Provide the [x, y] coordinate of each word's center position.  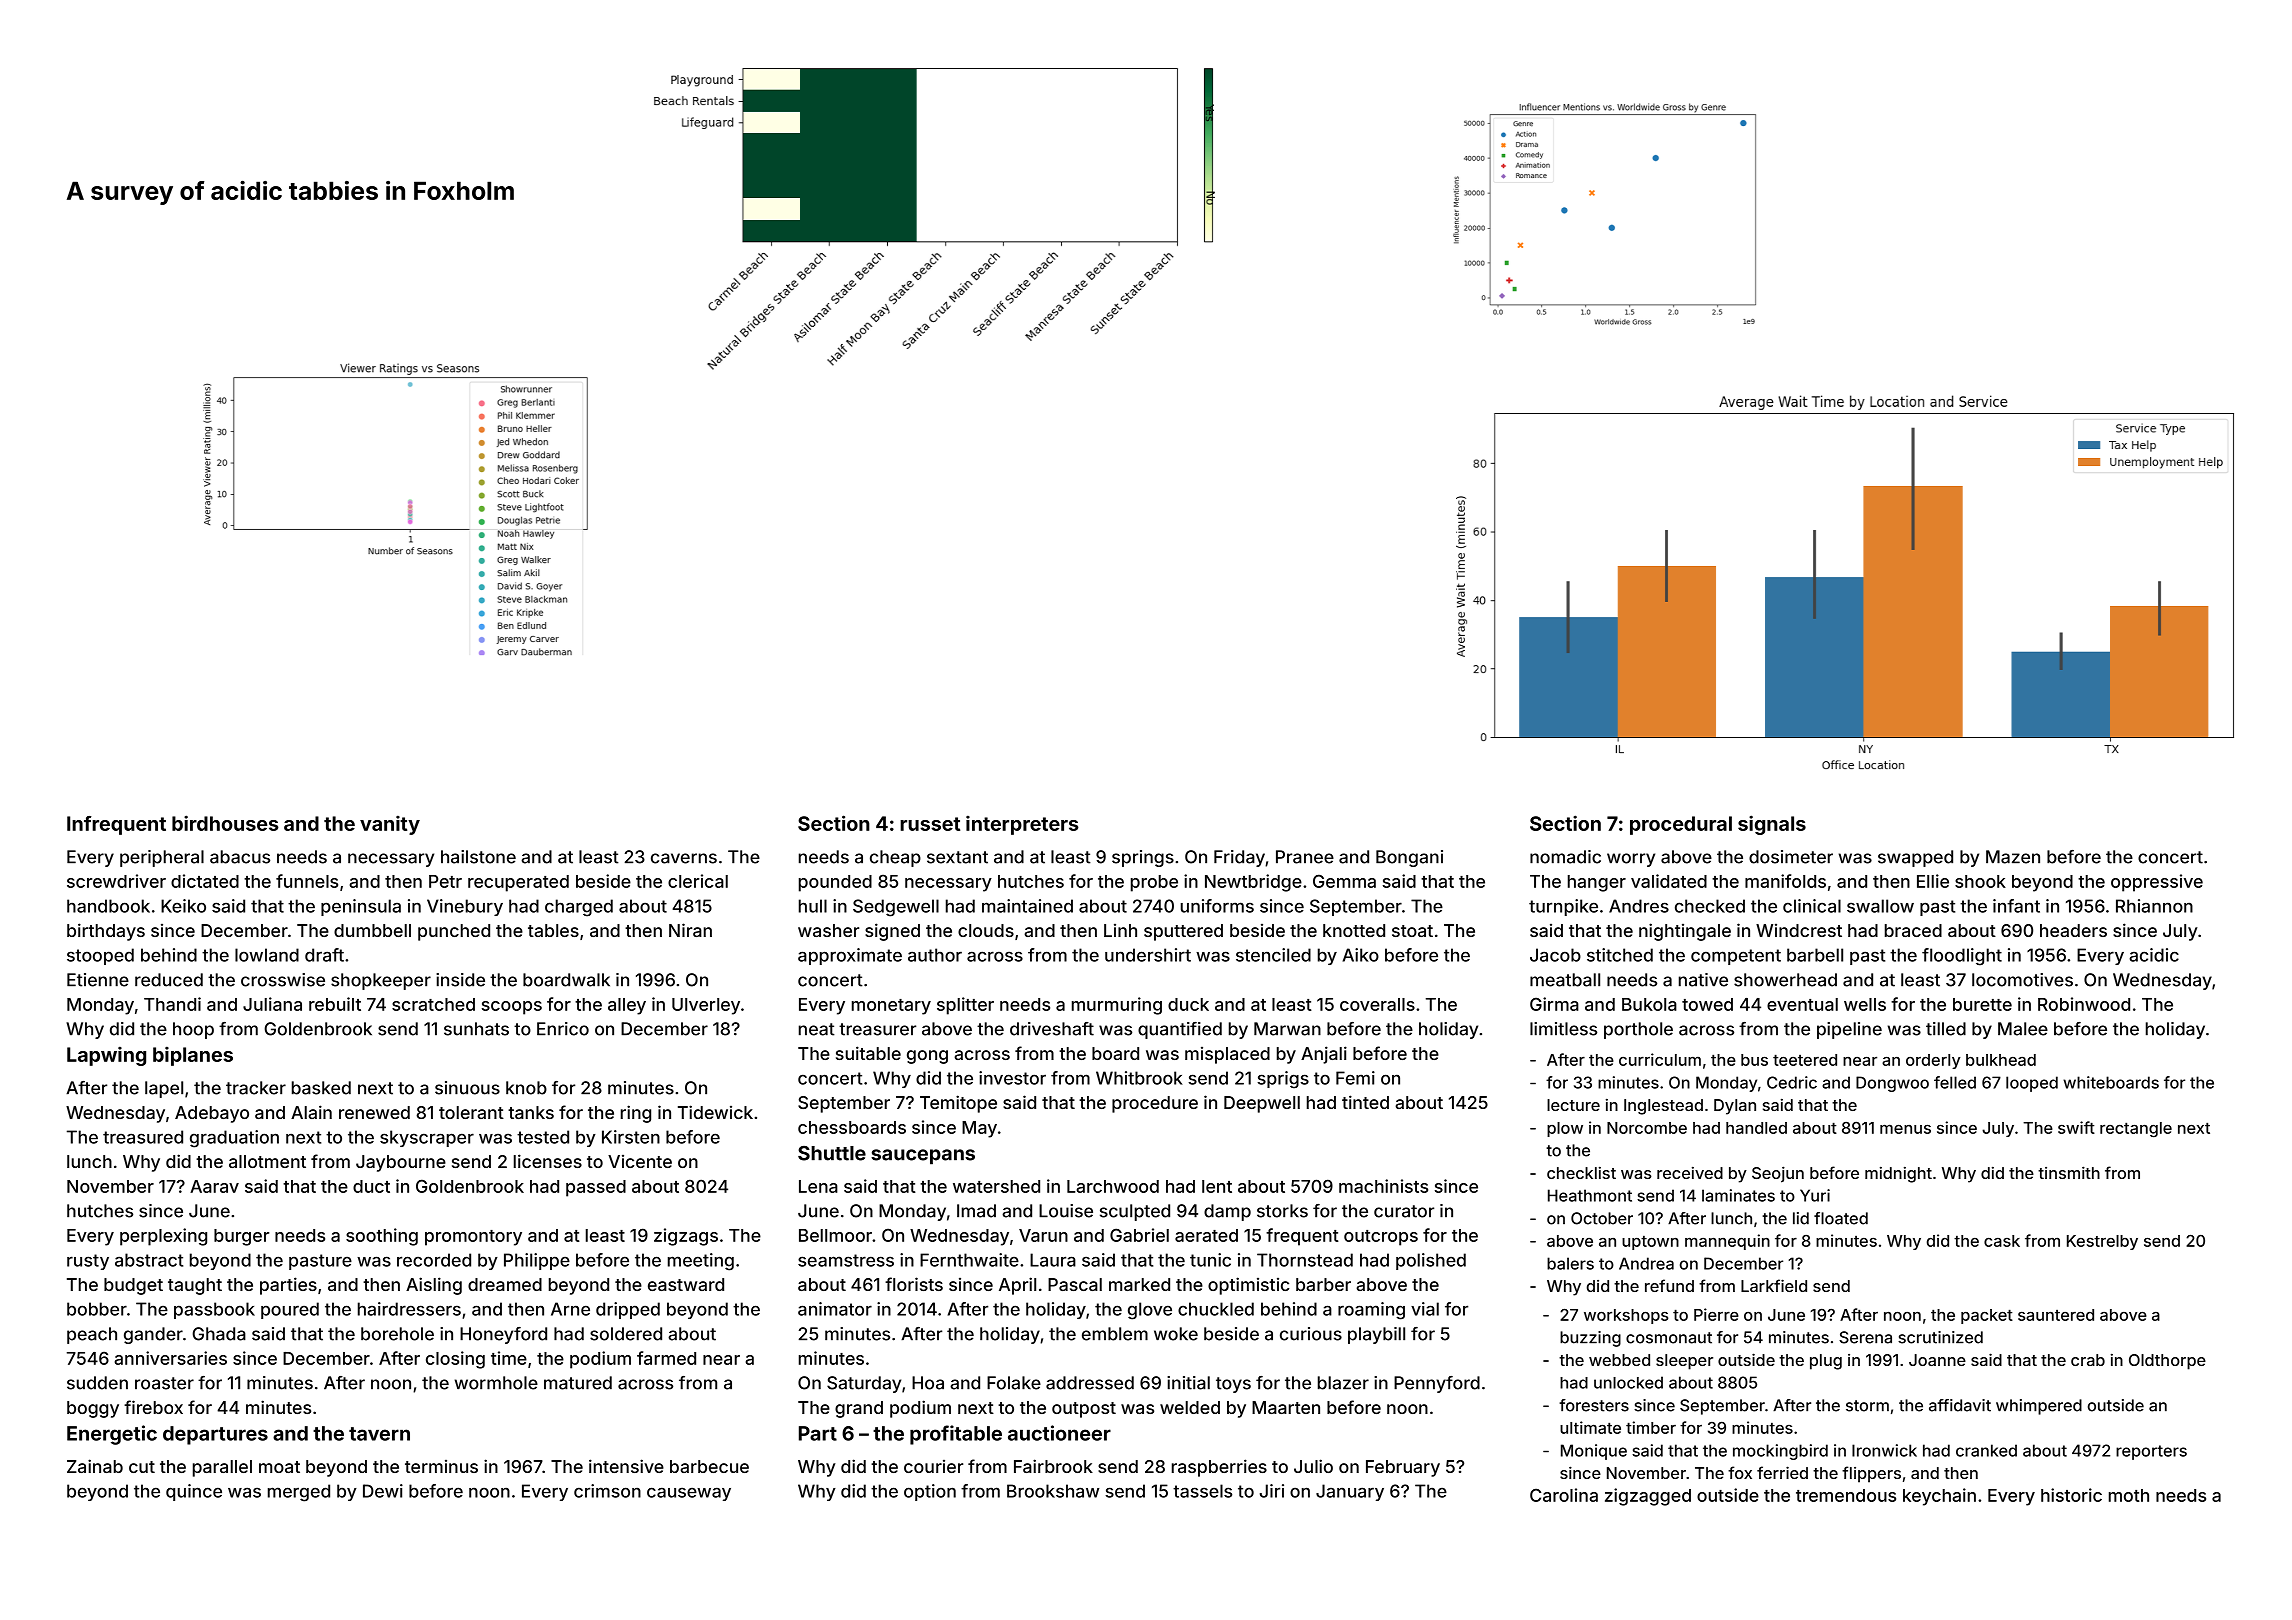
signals [1772, 825]
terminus [441, 1466]
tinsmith [2069, 1172]
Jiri [1272, 1491]
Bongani [1409, 858]
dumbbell [372, 930]
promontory [473, 1238]
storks [1282, 1211]
